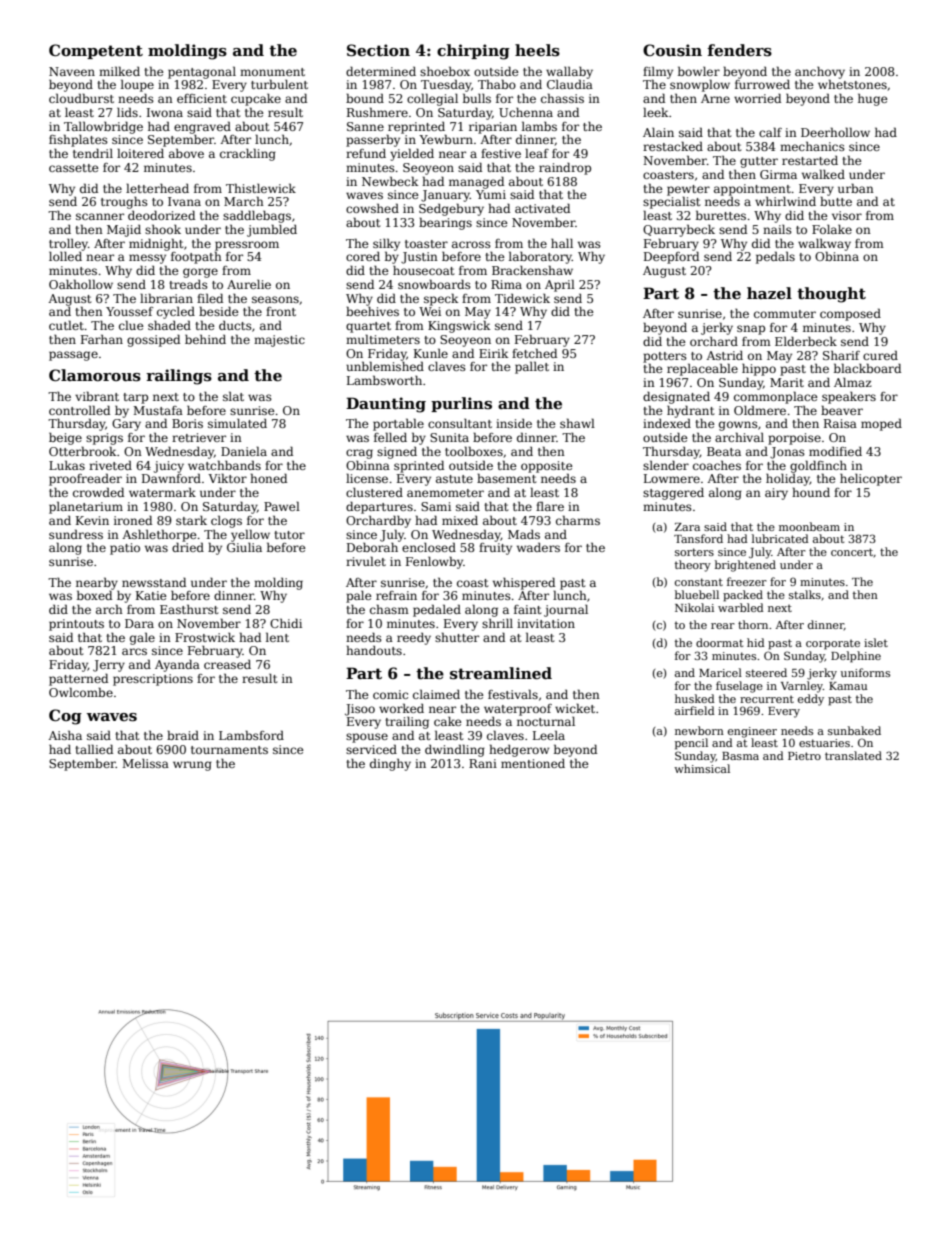  What do you see at coordinates (577, 423) in the screenshot?
I see `shawl` at bounding box center [577, 423].
